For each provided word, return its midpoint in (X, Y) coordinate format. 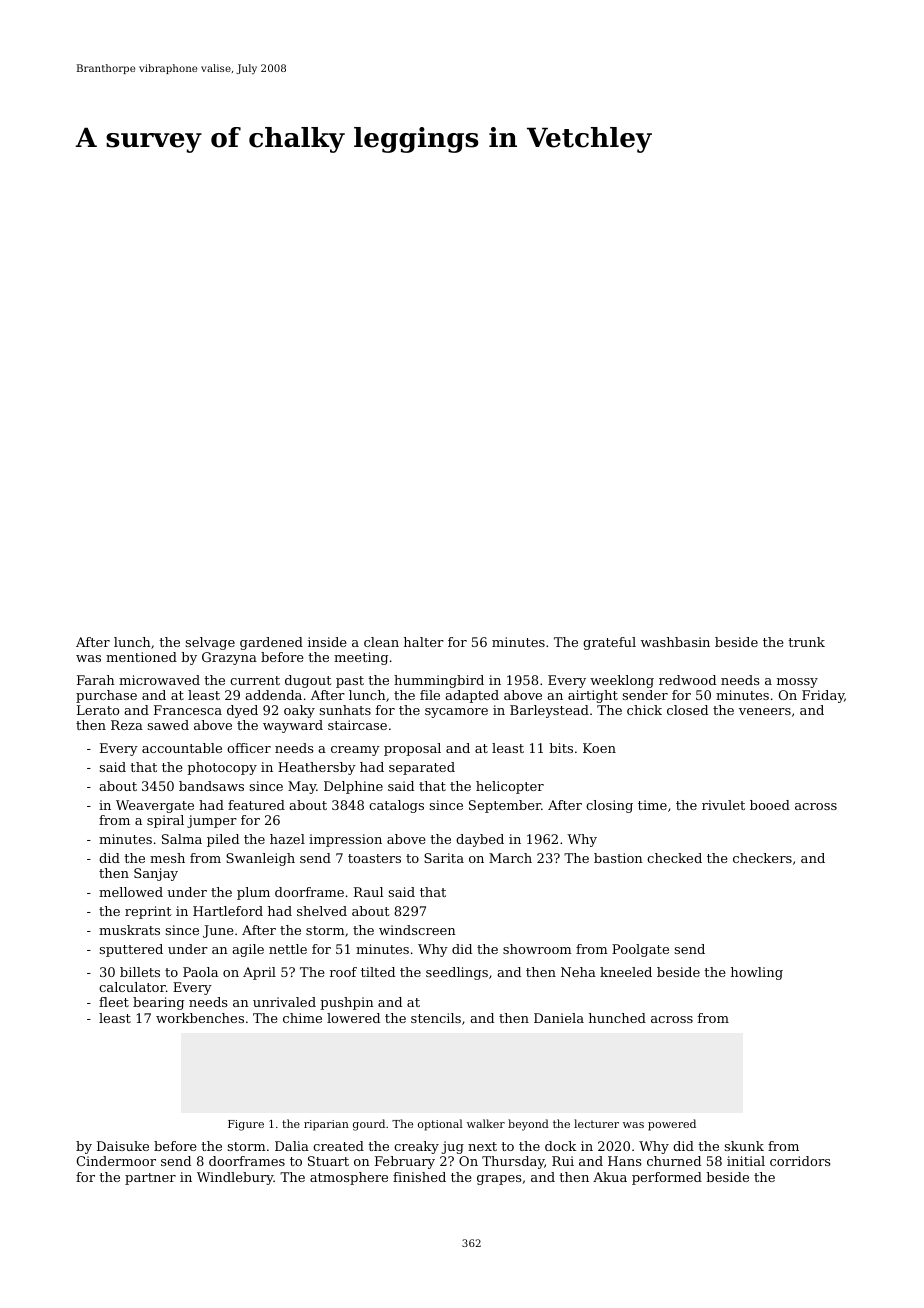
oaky (299, 711)
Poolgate (640, 950)
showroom (537, 949)
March (510, 858)
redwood (687, 680)
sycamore (456, 713)
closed (687, 710)
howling (757, 973)
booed (770, 805)
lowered (353, 1018)
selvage (210, 643)
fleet (114, 1002)
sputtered (131, 950)
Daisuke (123, 1146)
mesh (167, 858)
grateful (609, 643)
